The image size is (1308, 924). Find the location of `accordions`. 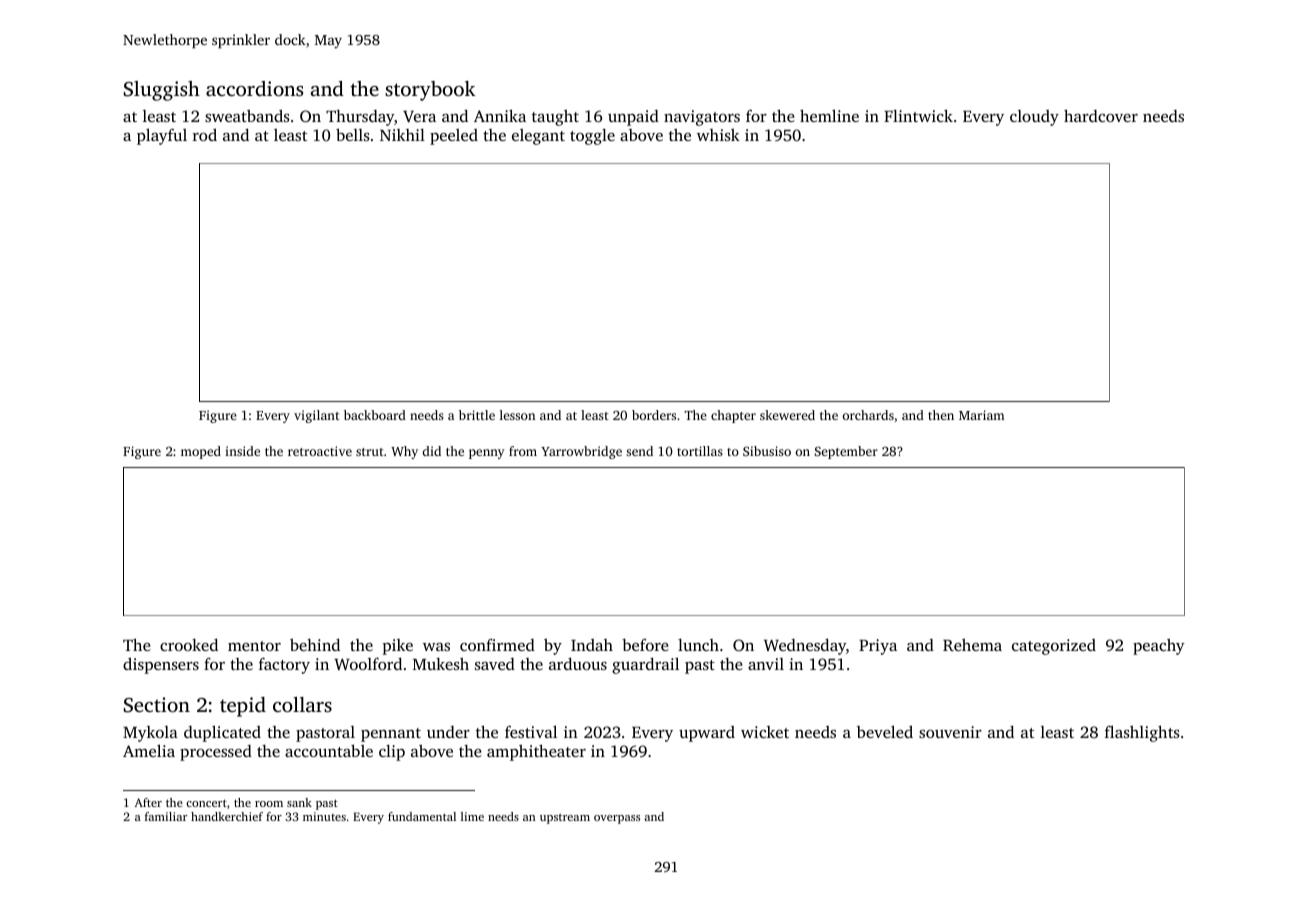

accordions is located at coordinates (254, 88).
